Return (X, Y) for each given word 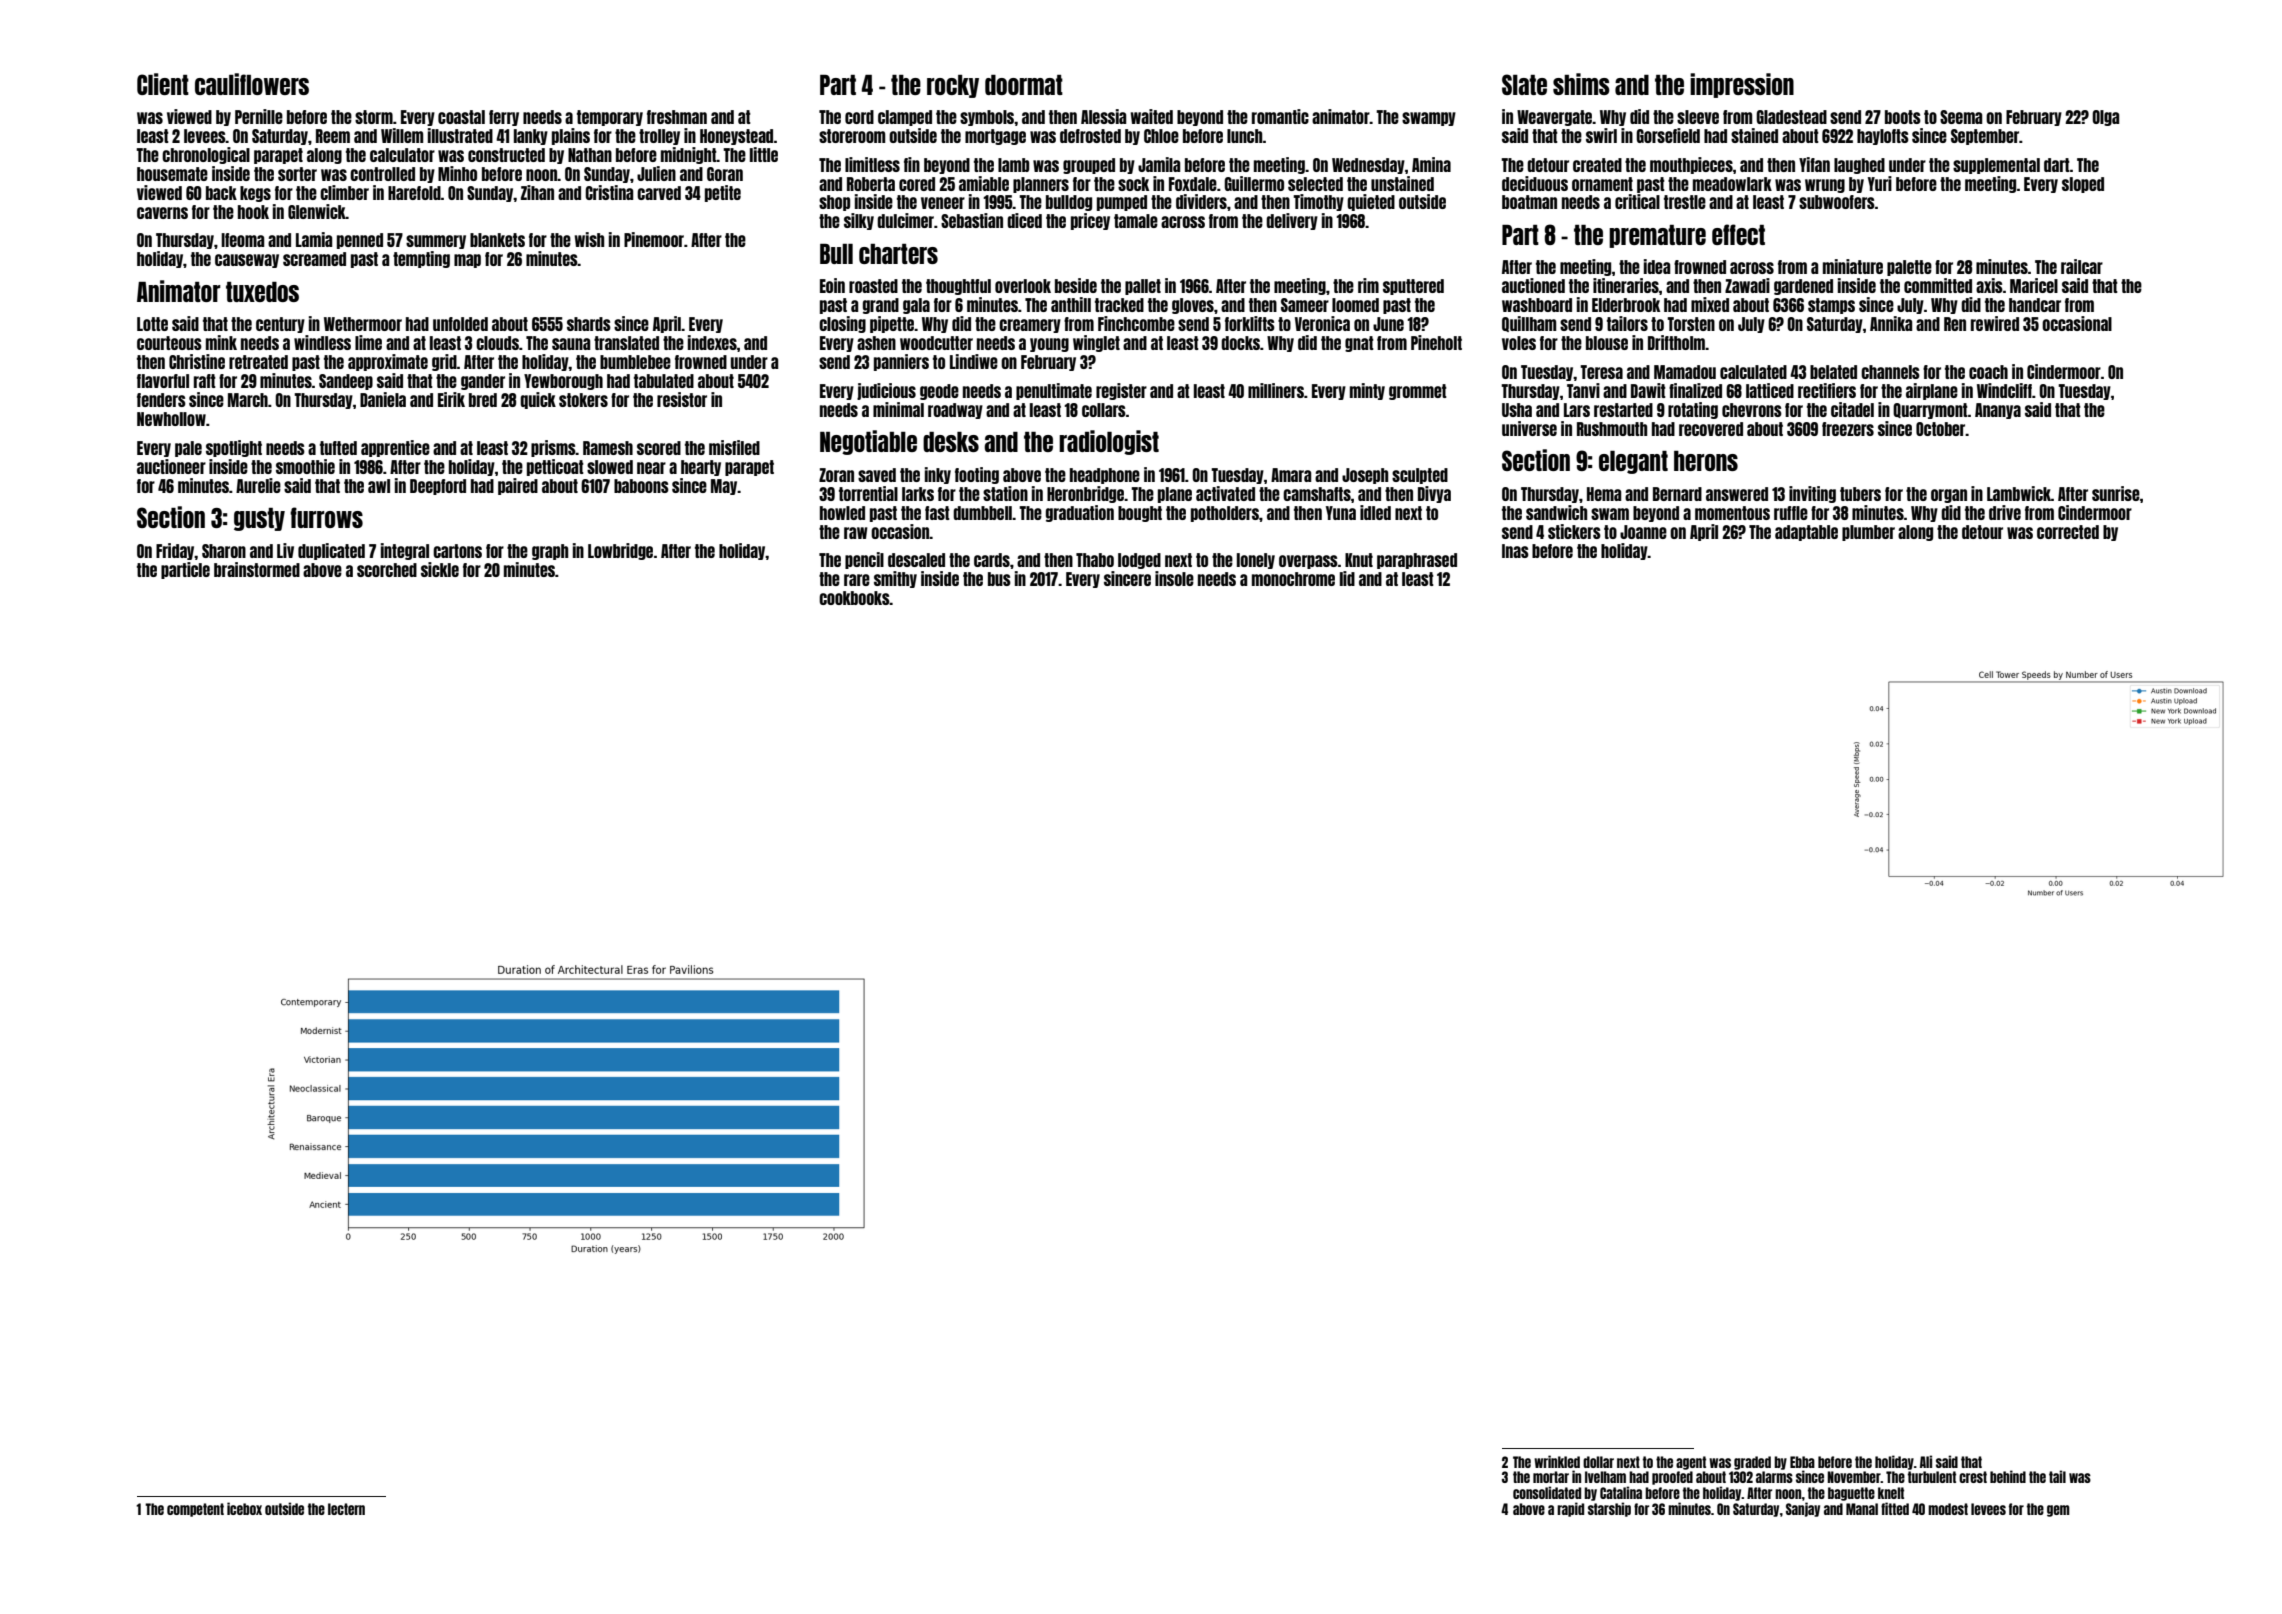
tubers (1860, 494)
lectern (346, 1509)
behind (2008, 1476)
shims (1581, 84)
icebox (244, 1508)
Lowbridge (620, 551)
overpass (1308, 562)
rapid (1570, 1509)
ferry (504, 118)
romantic (1280, 116)
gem (2058, 1511)
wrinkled (1557, 1461)
